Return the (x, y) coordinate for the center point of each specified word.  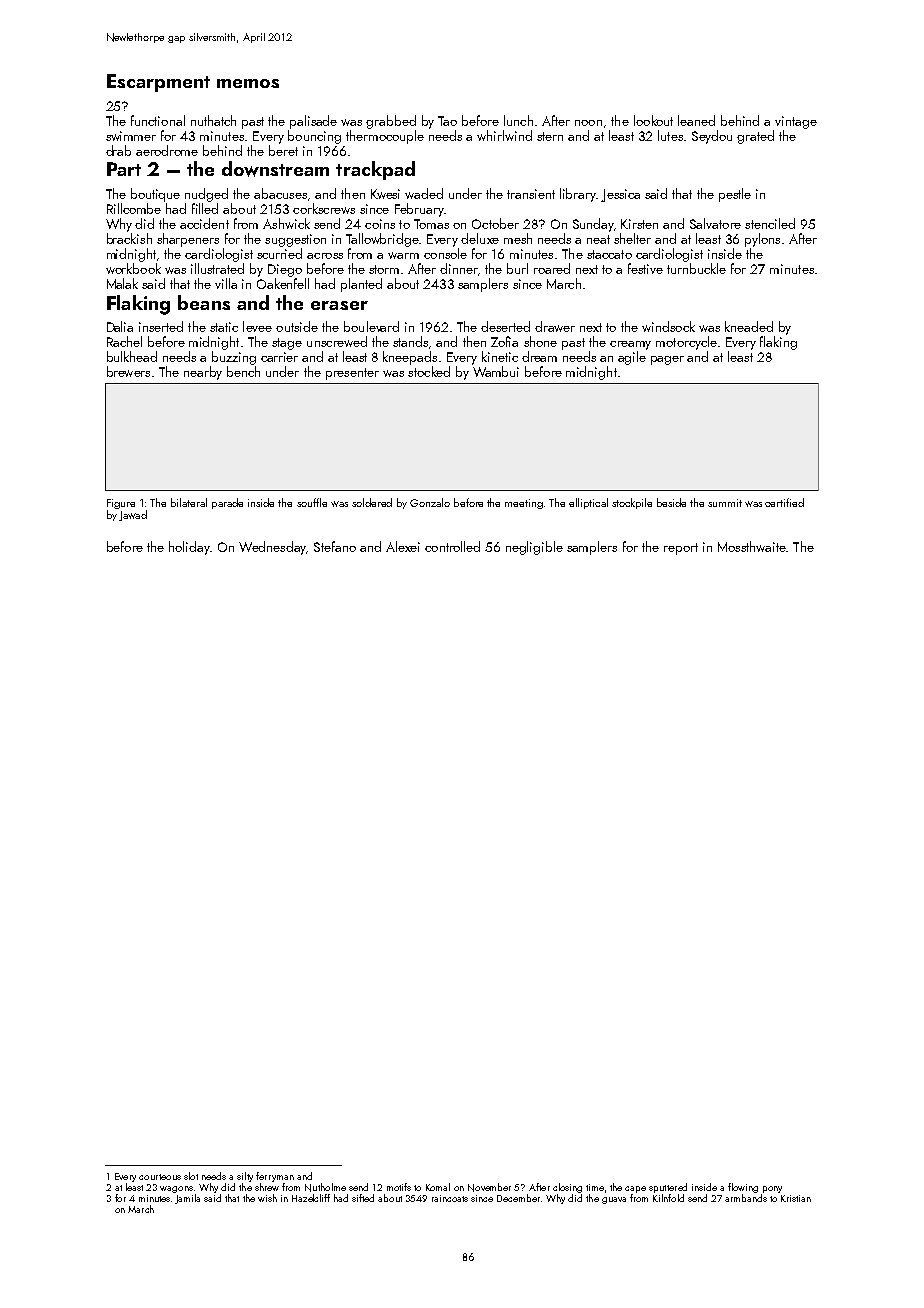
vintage (796, 122)
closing (567, 1188)
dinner (459, 268)
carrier (279, 357)
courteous (160, 1177)
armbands (746, 1198)
